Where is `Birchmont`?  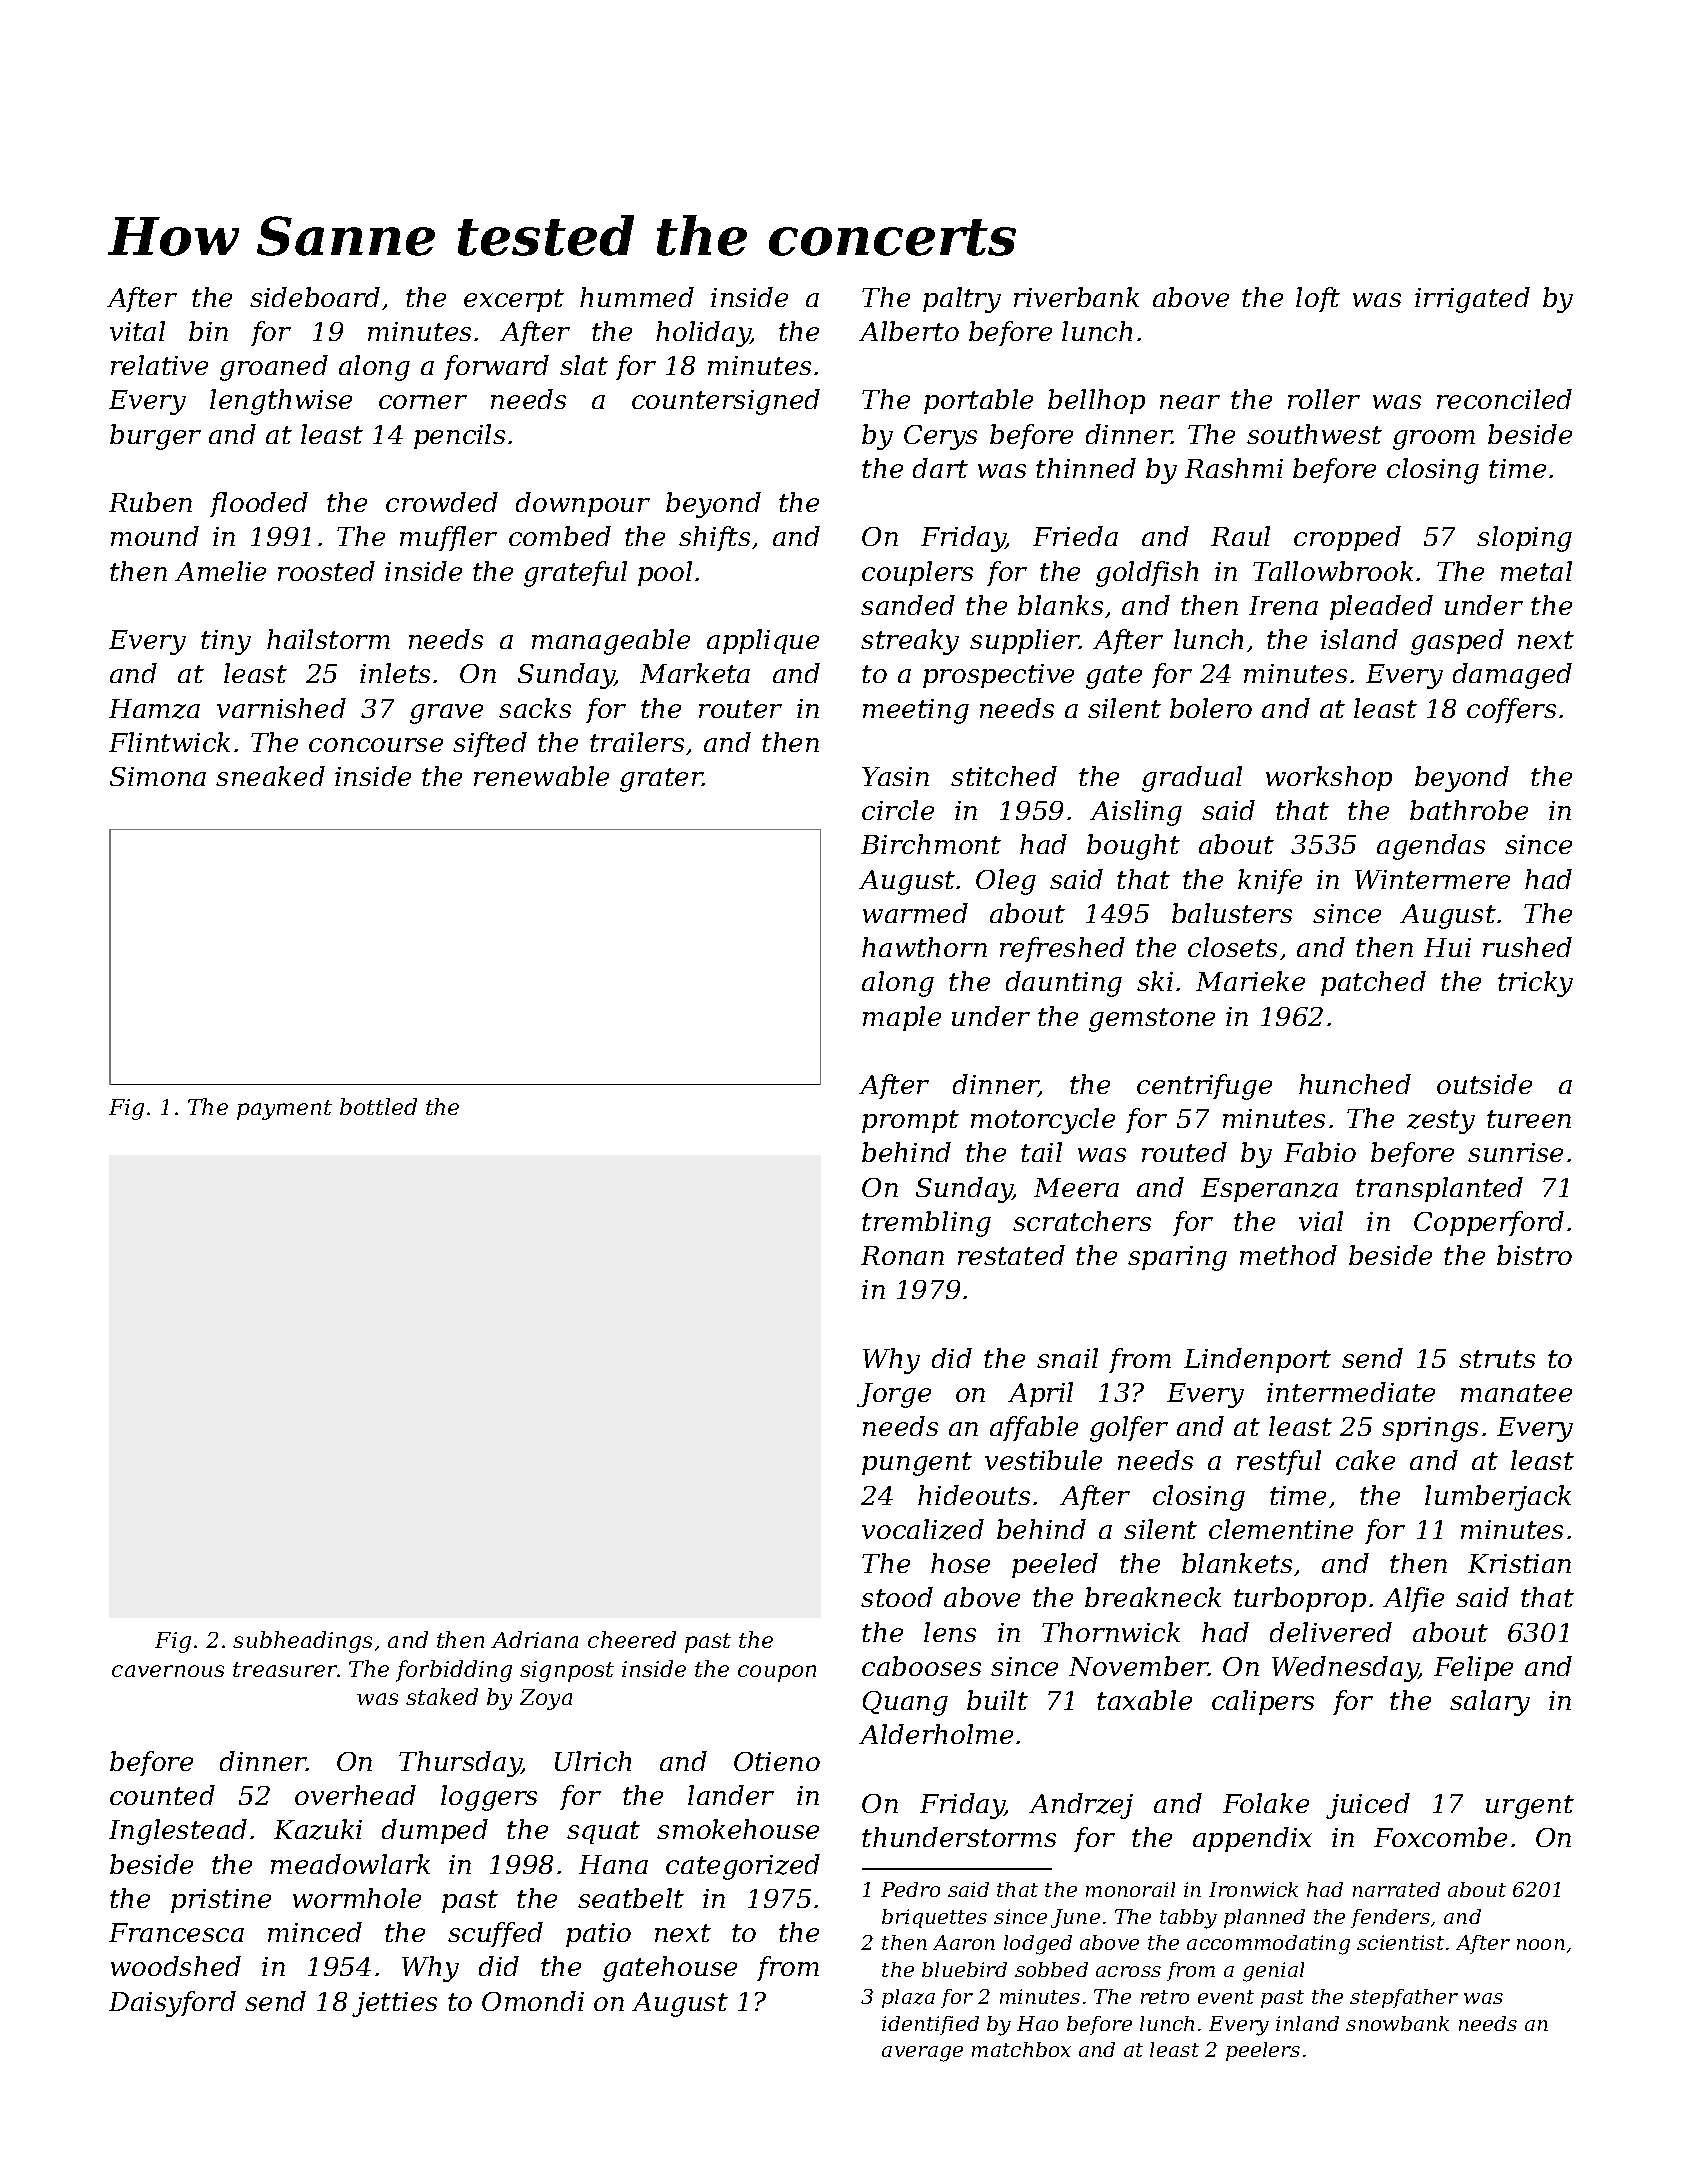
Birchmont is located at coordinates (931, 844).
